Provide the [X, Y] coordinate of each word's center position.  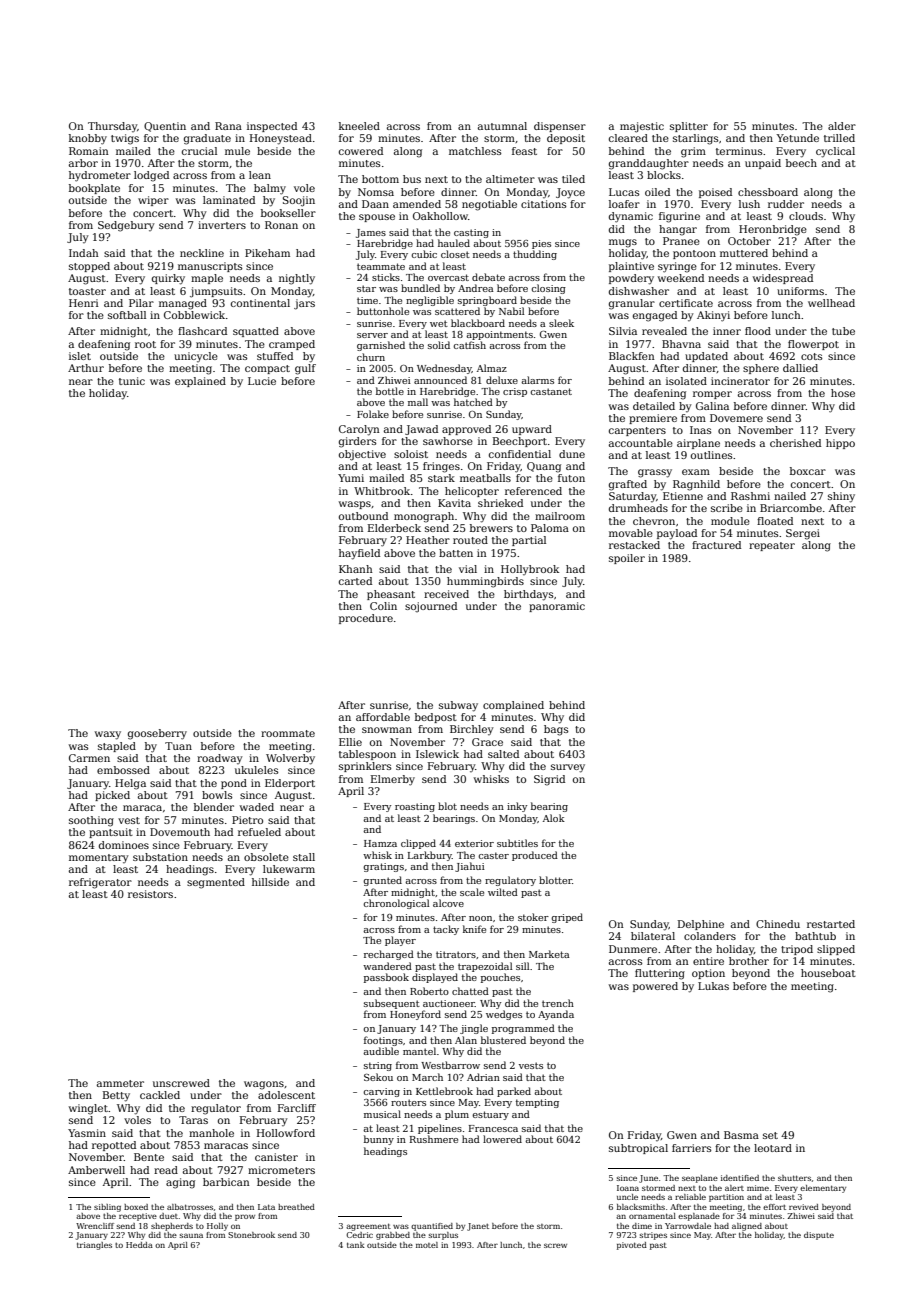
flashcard [202, 331]
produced [535, 856]
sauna [191, 1235]
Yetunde [797, 138]
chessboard [768, 192]
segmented [216, 883]
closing [548, 289]
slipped [836, 950]
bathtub [815, 936]
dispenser [560, 127]
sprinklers [365, 767]
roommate [288, 733]
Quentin [165, 127]
